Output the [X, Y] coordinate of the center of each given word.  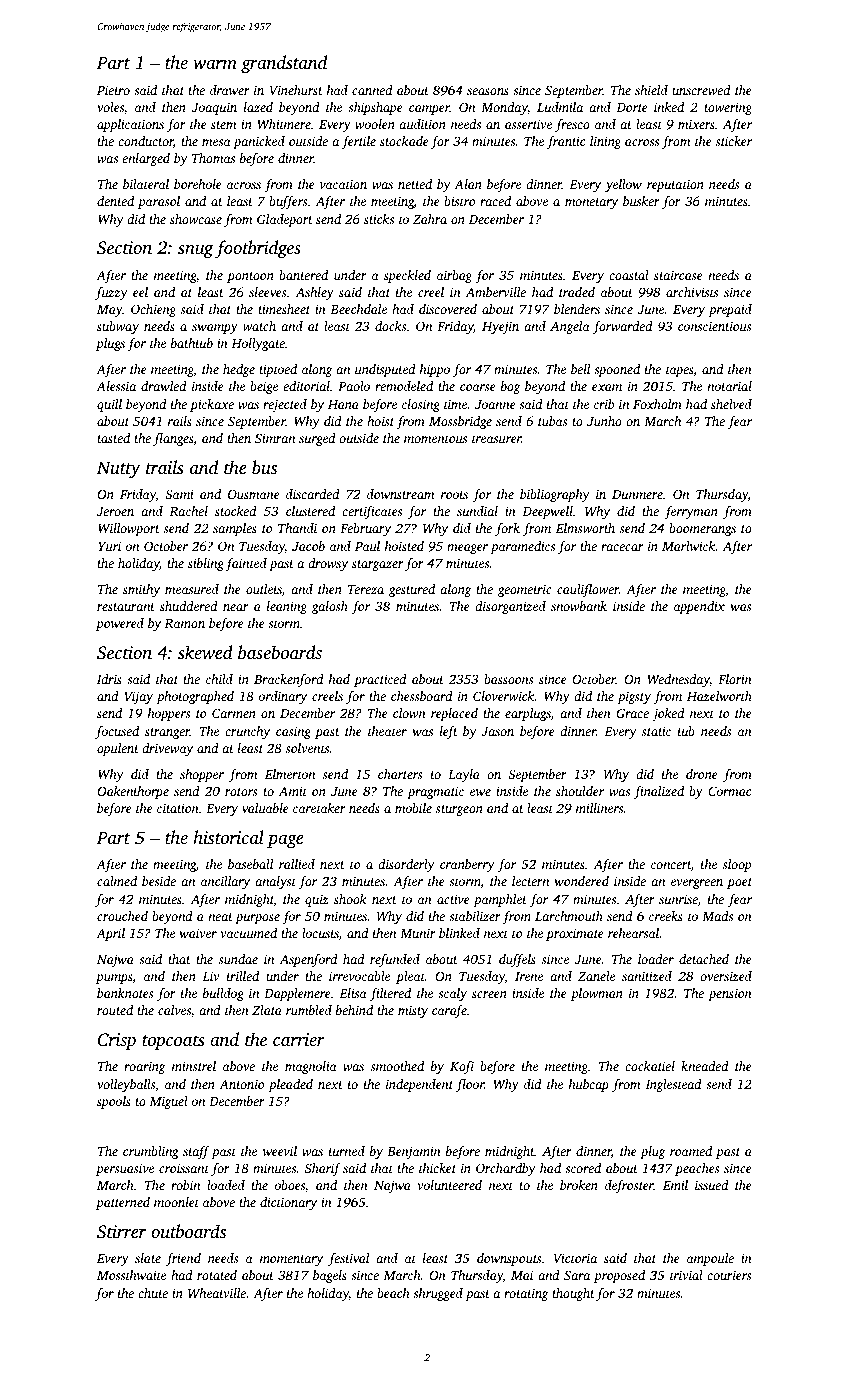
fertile [359, 142]
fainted [246, 564]
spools [114, 1102]
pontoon [250, 277]
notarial [729, 386]
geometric [525, 591]
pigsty [634, 698]
